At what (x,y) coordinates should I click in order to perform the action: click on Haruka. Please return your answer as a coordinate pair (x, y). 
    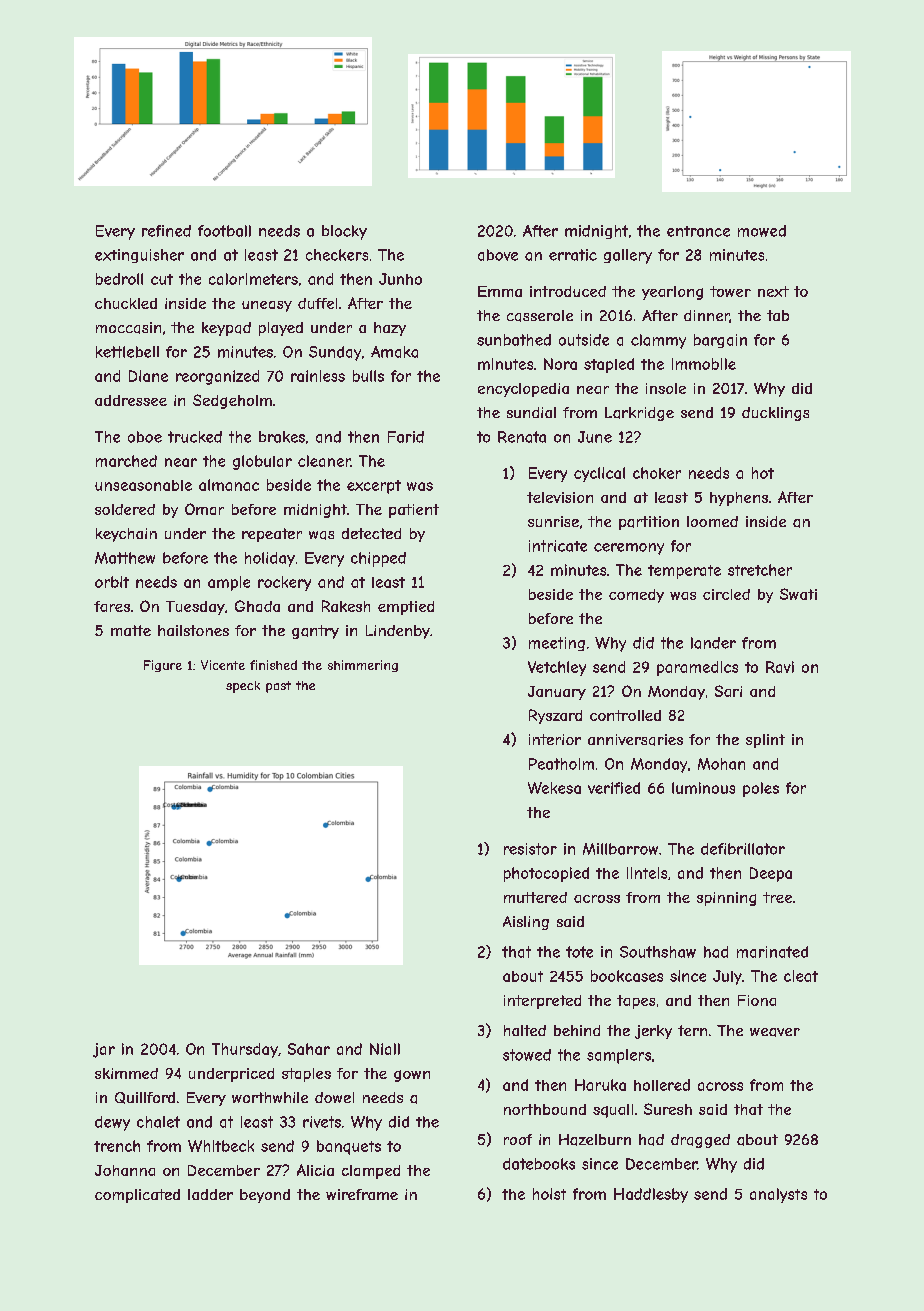
    Looking at the image, I should click on (600, 1085).
